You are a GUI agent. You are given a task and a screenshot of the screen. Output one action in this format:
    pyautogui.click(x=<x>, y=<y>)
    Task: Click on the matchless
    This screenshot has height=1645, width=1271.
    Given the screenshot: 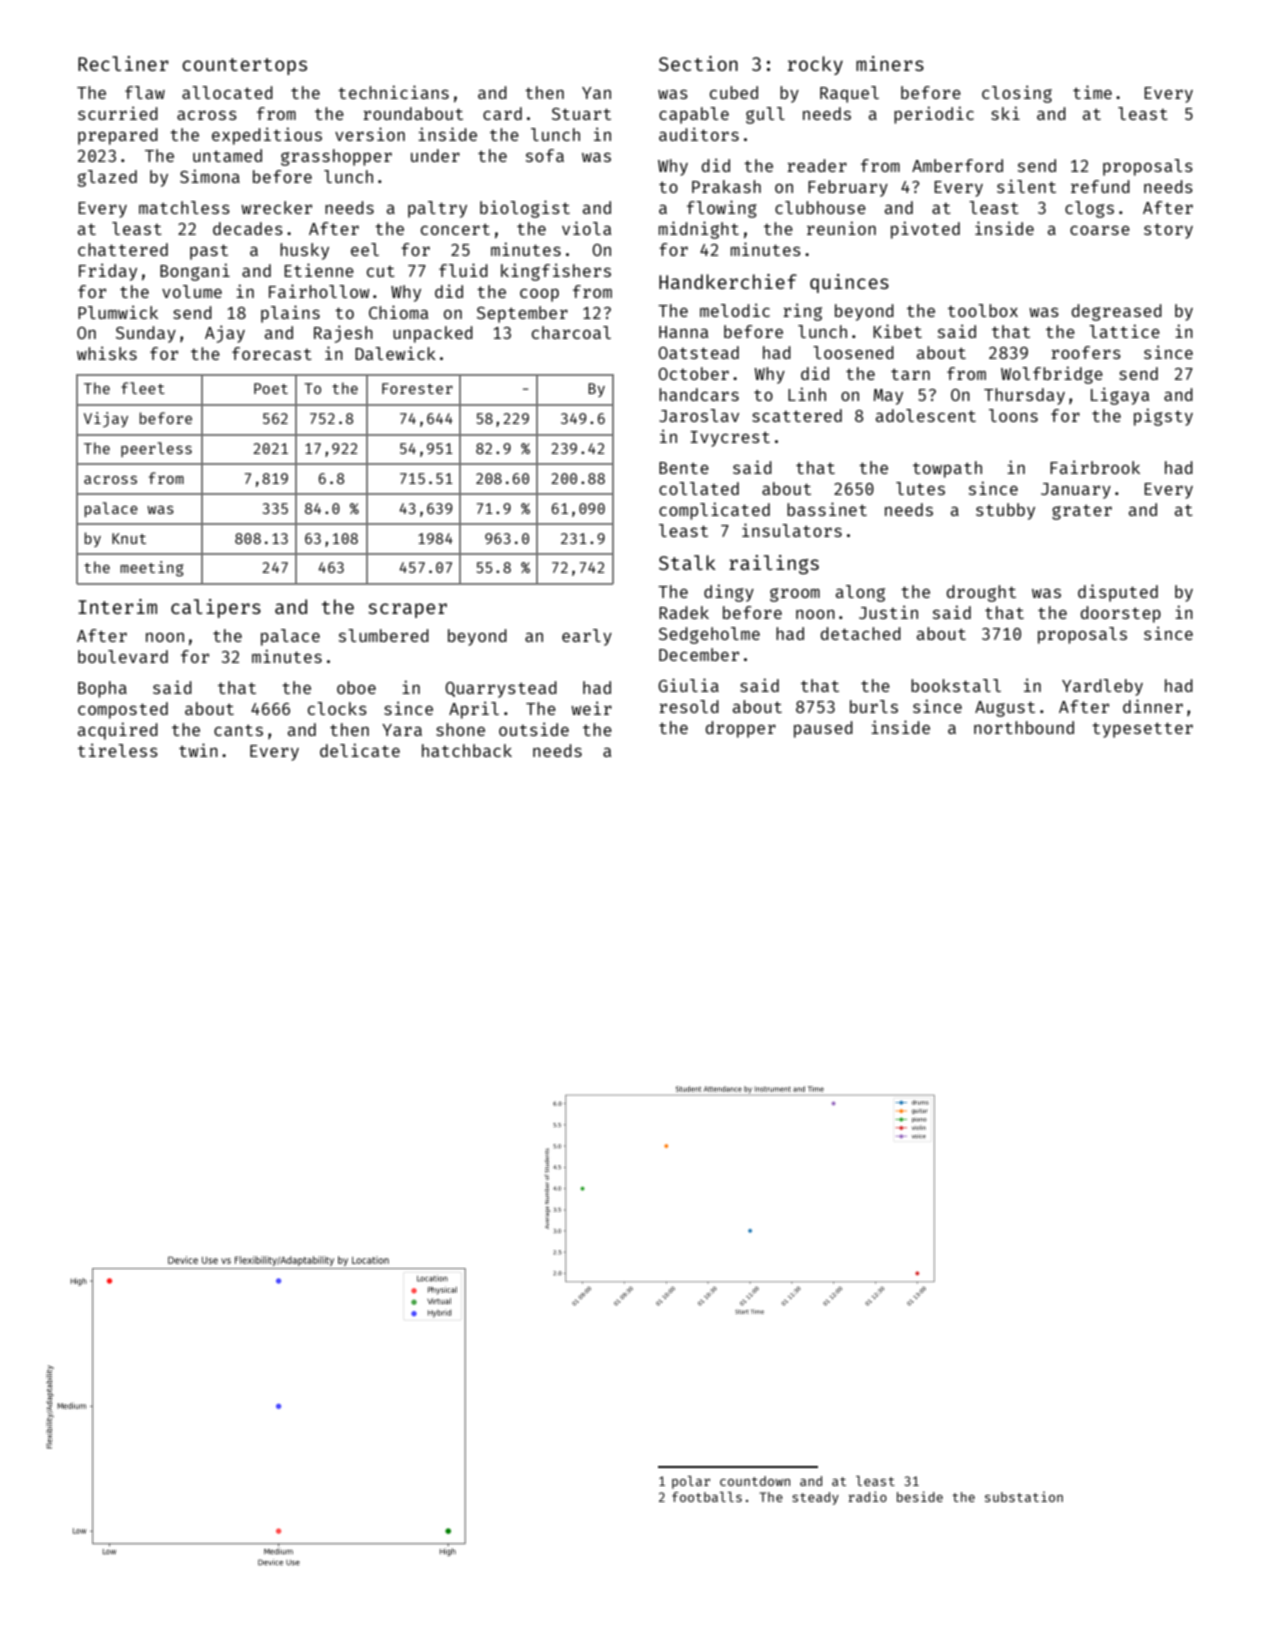 What is the action you would take?
    pyautogui.click(x=184, y=207)
